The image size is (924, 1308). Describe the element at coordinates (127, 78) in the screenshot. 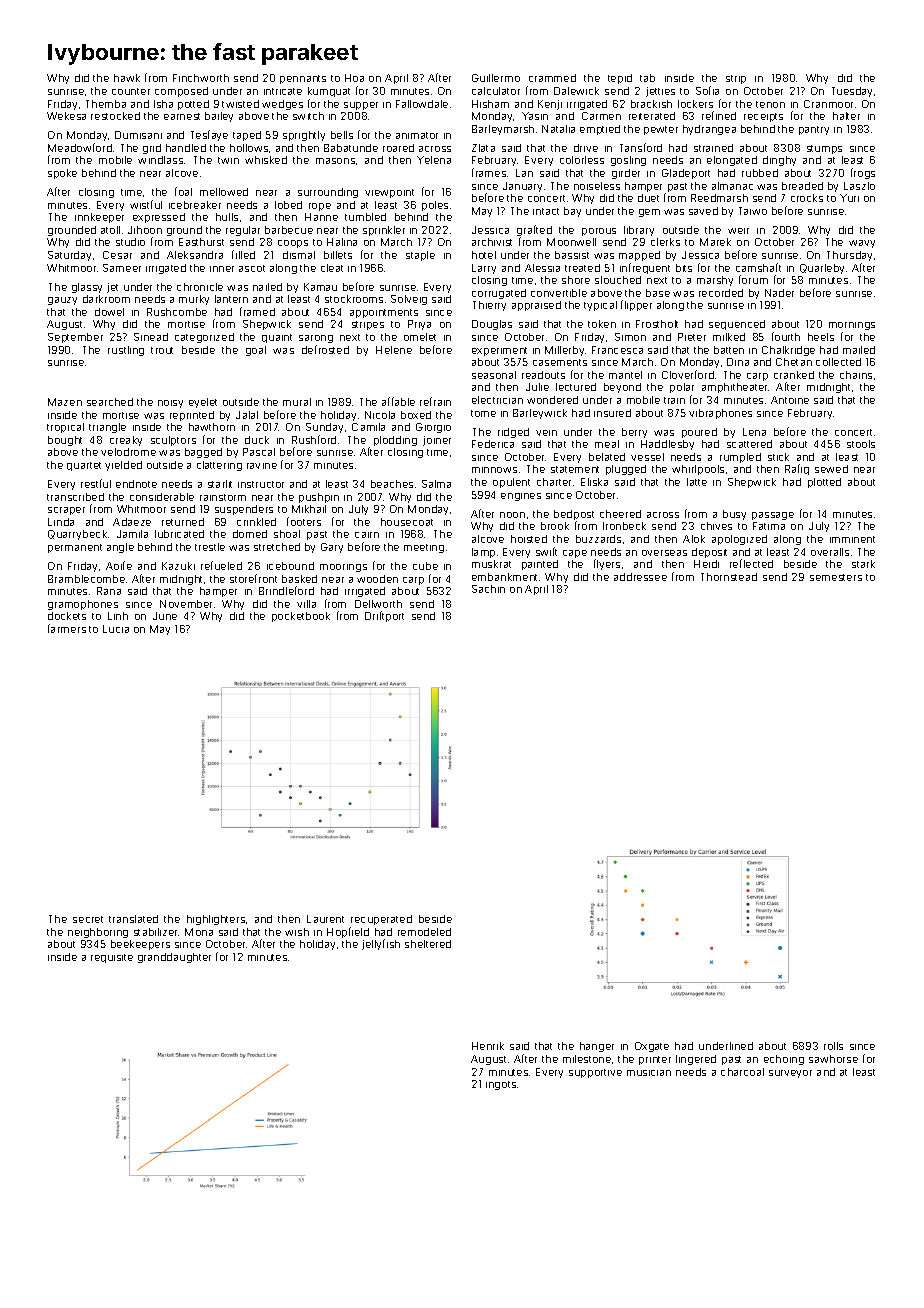

I see `hawk` at that location.
